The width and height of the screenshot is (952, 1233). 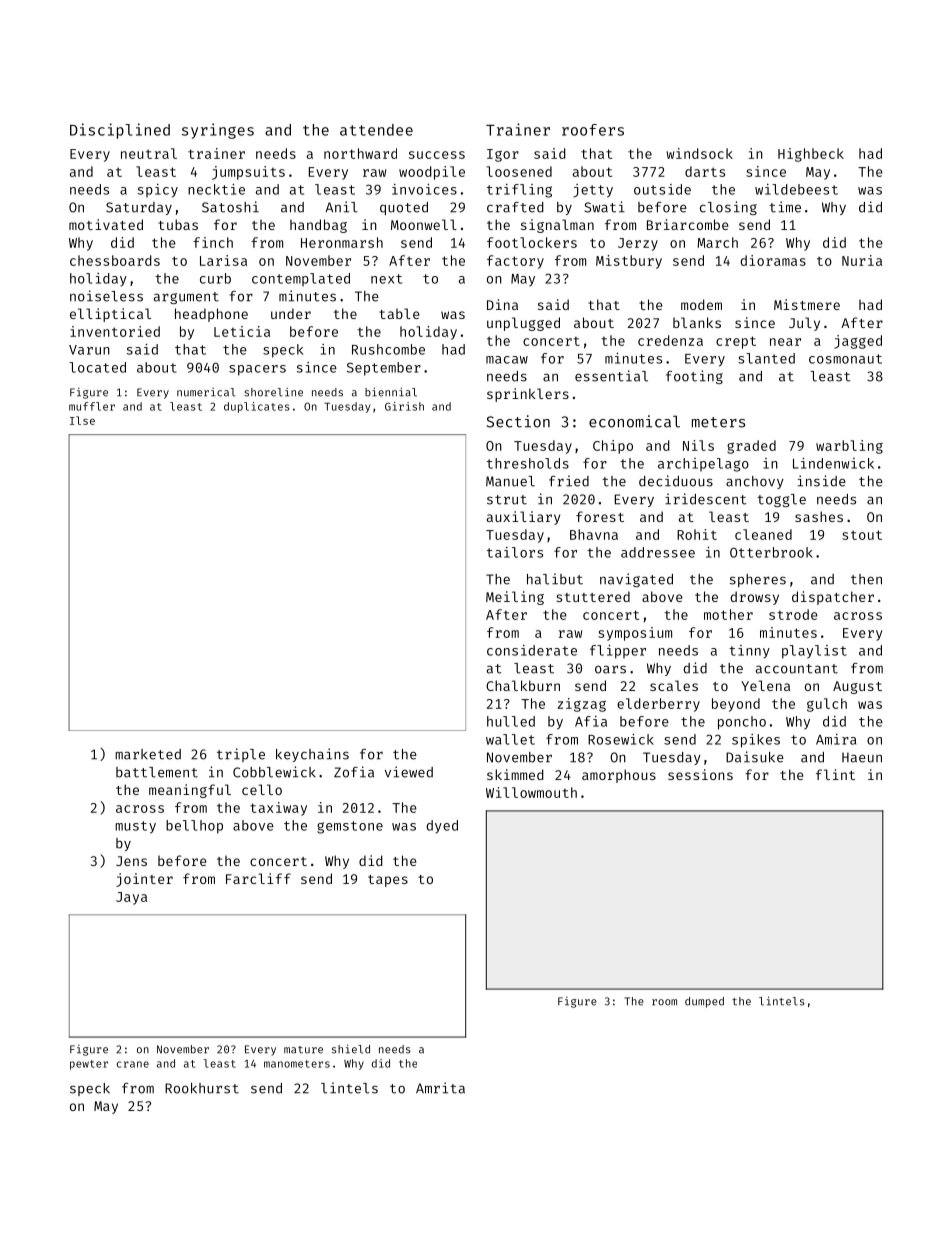 What do you see at coordinates (218, 131) in the screenshot?
I see `syringes` at bounding box center [218, 131].
